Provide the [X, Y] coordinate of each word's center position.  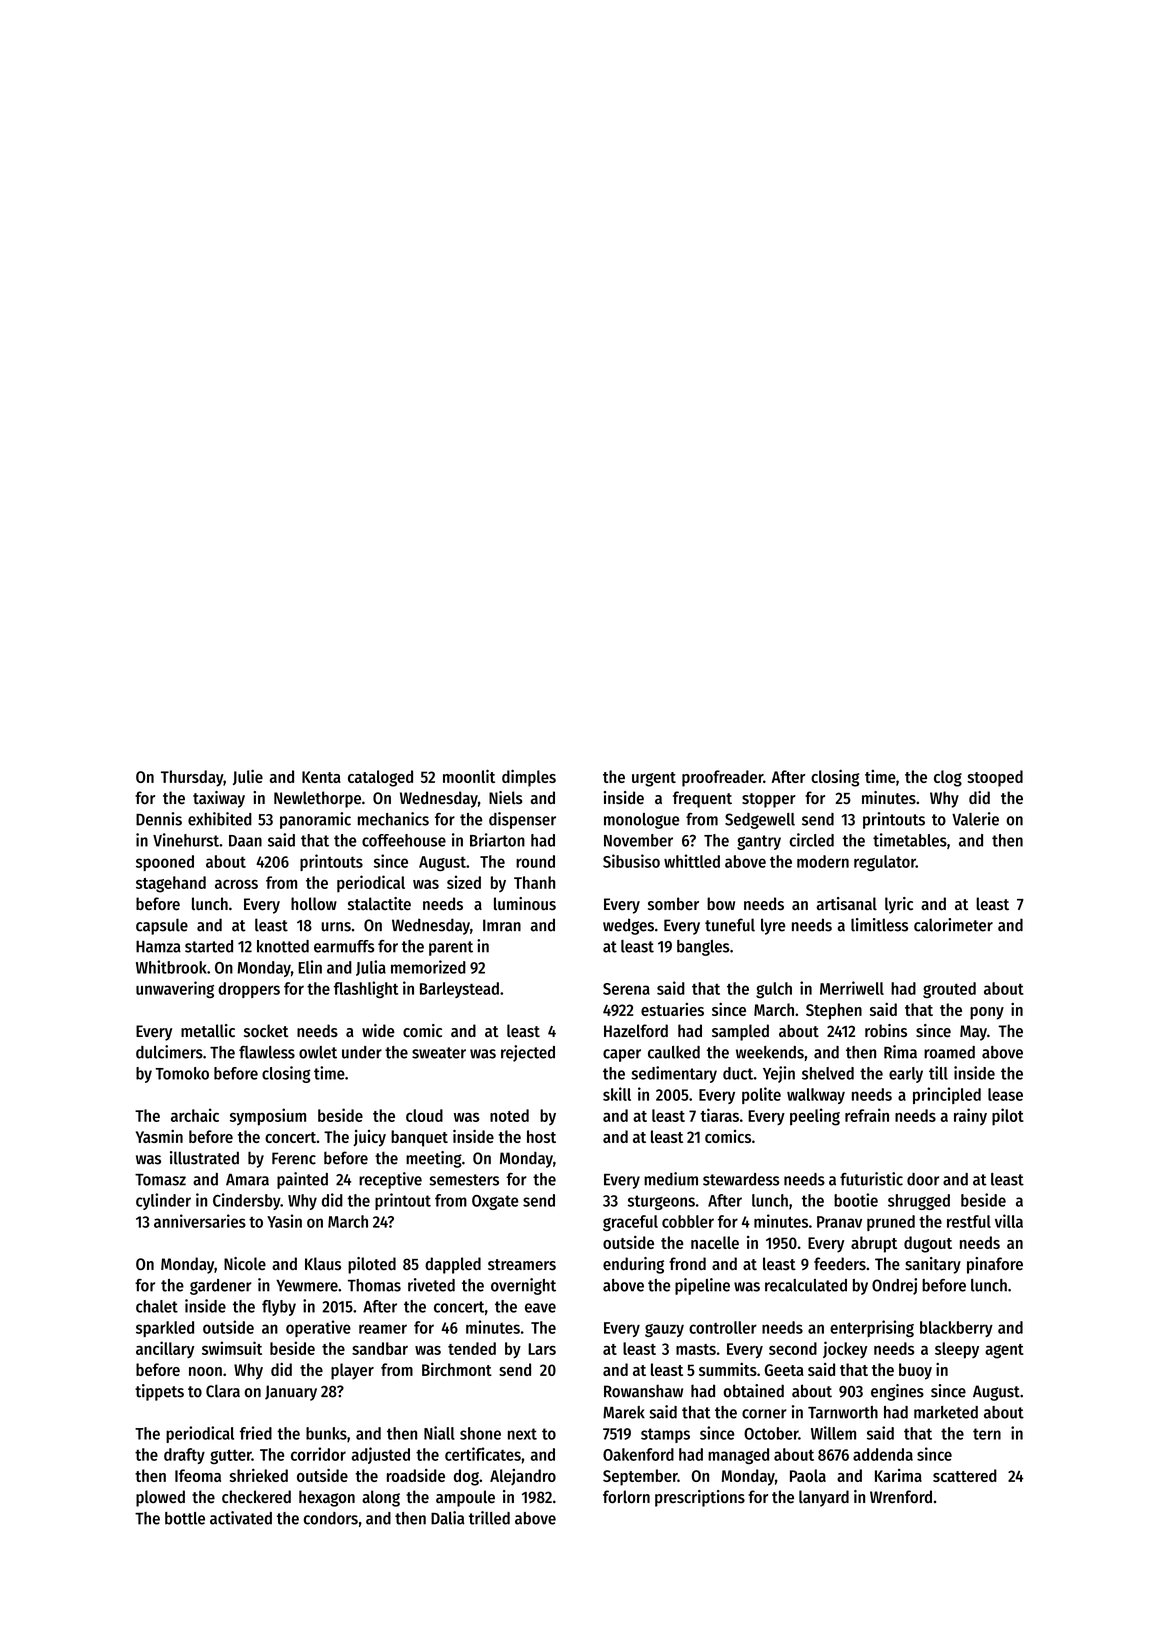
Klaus [323, 1264]
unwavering [175, 989]
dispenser [522, 820]
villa [1009, 1221]
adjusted [380, 1455]
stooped [995, 778]
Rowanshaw [643, 1391]
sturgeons [661, 1202]
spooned [165, 863]
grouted [949, 990]
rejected [528, 1053]
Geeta [784, 1370]
